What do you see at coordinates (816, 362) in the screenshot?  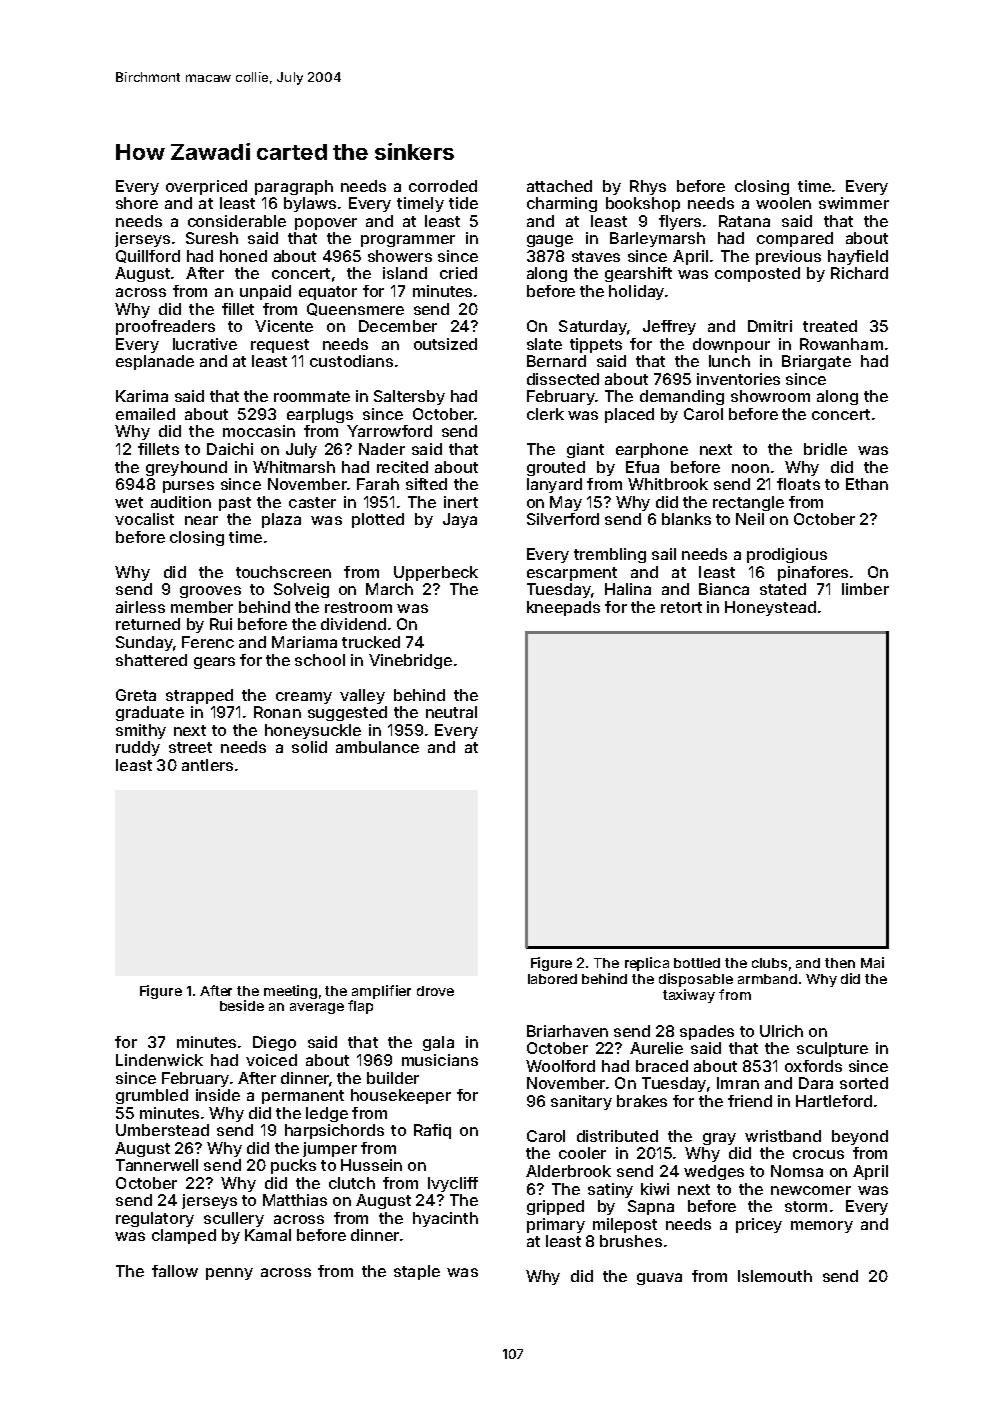 I see `Briargate` at bounding box center [816, 362].
